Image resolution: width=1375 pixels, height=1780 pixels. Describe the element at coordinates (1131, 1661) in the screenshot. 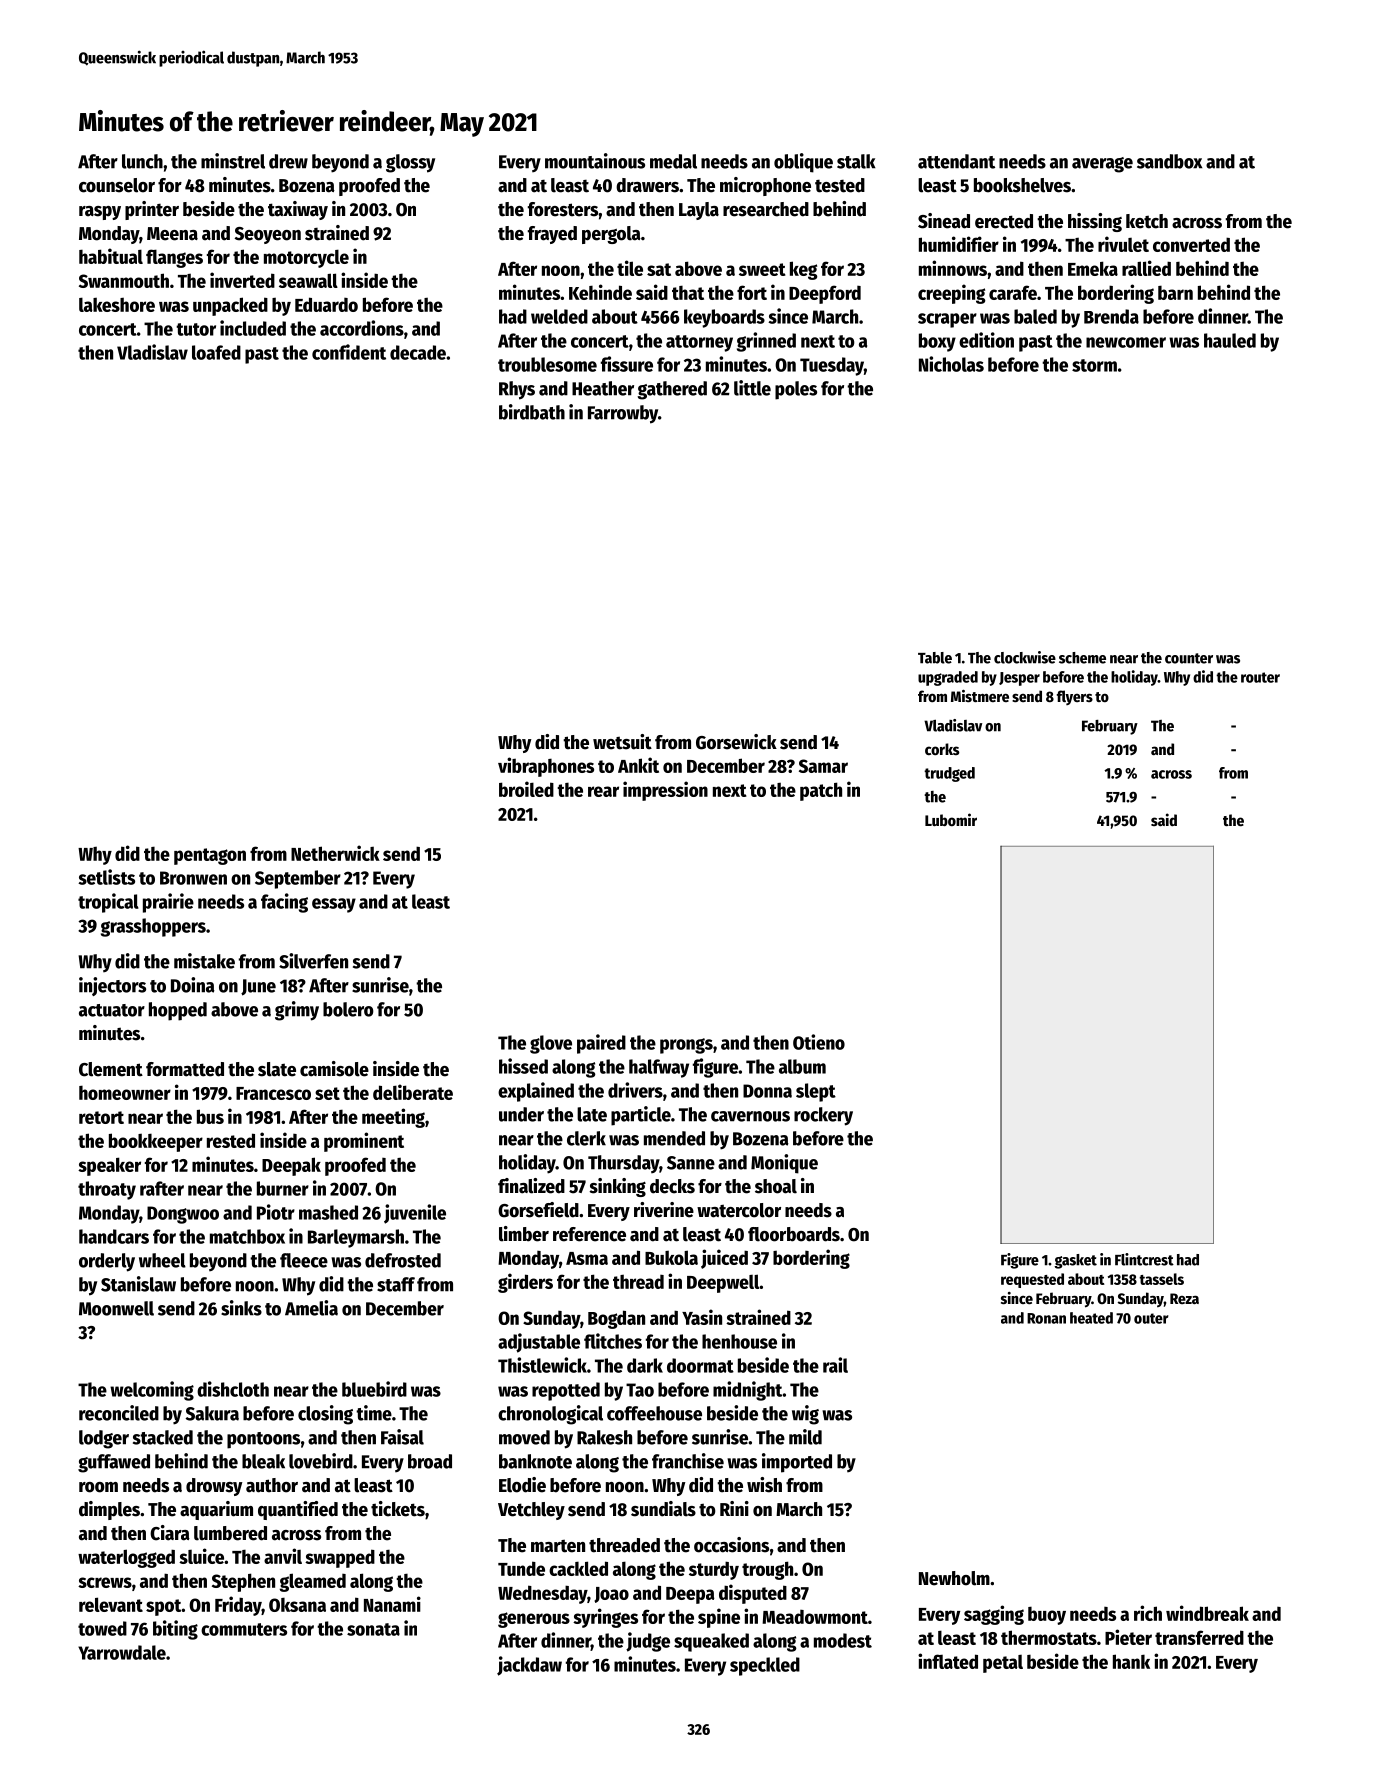

I see `hank` at that location.
